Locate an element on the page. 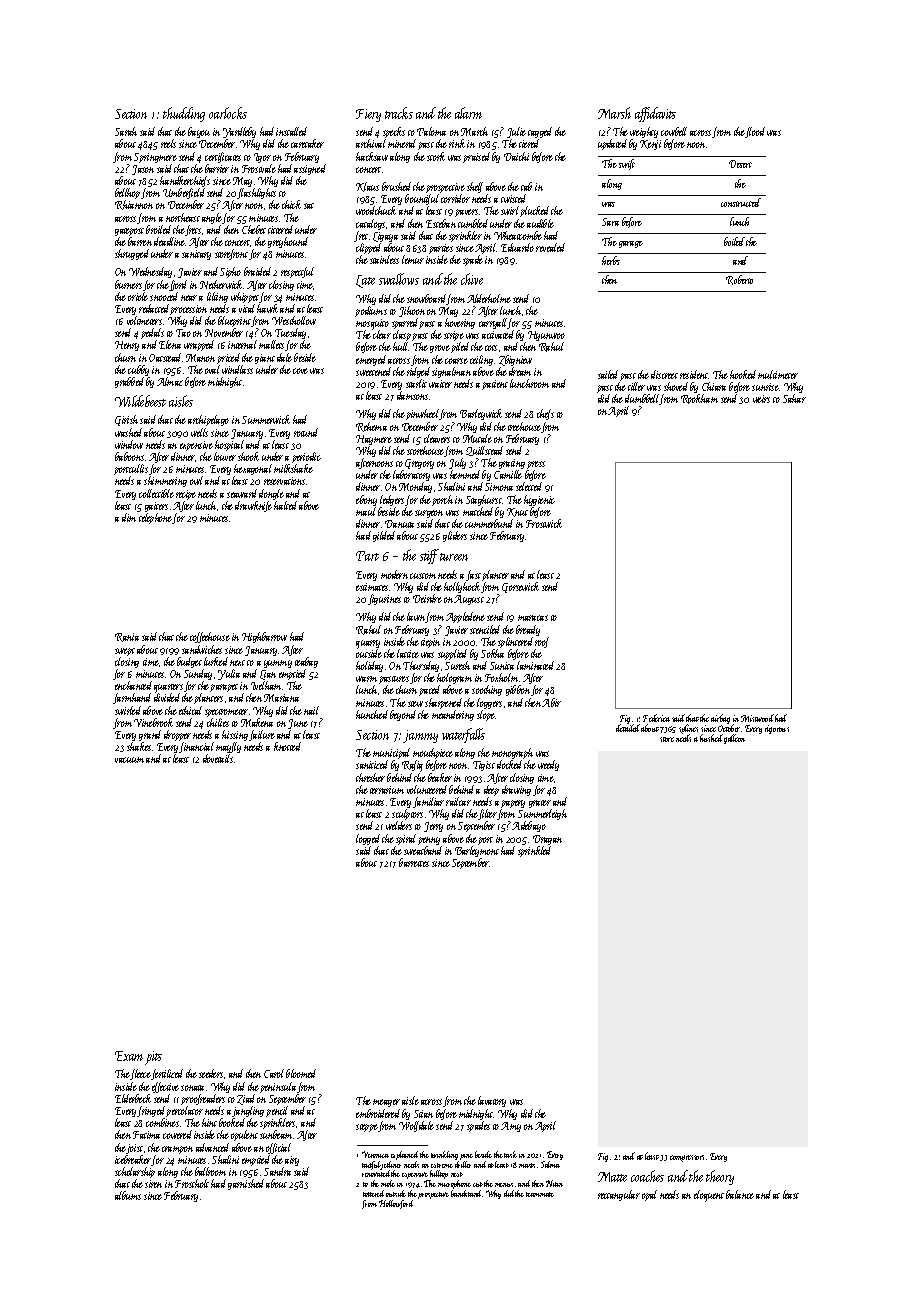  barrettes is located at coordinates (414, 862).
